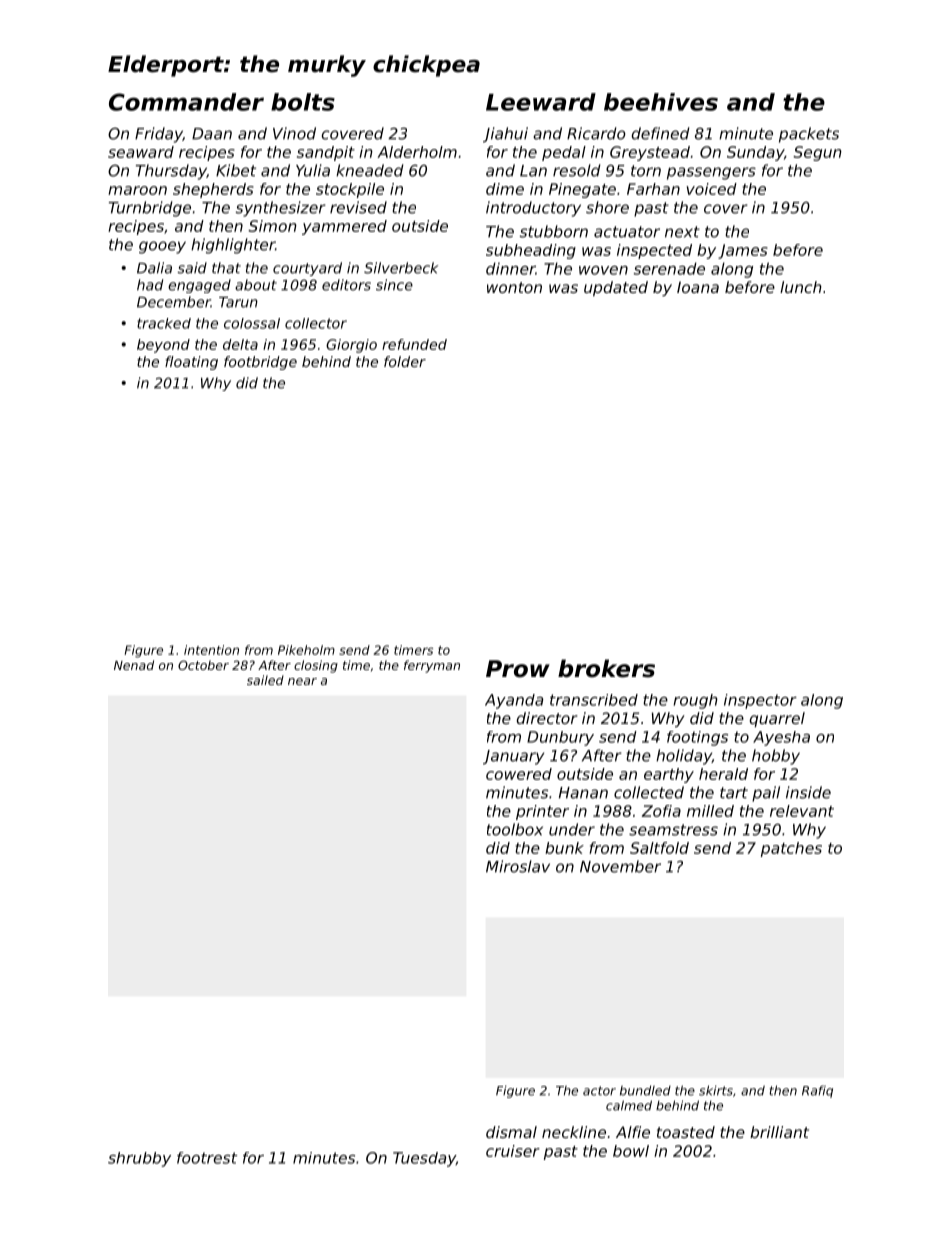 Image resolution: width=952 pixels, height=1233 pixels. Describe the element at coordinates (606, 668) in the page. I see `brokers` at that location.
